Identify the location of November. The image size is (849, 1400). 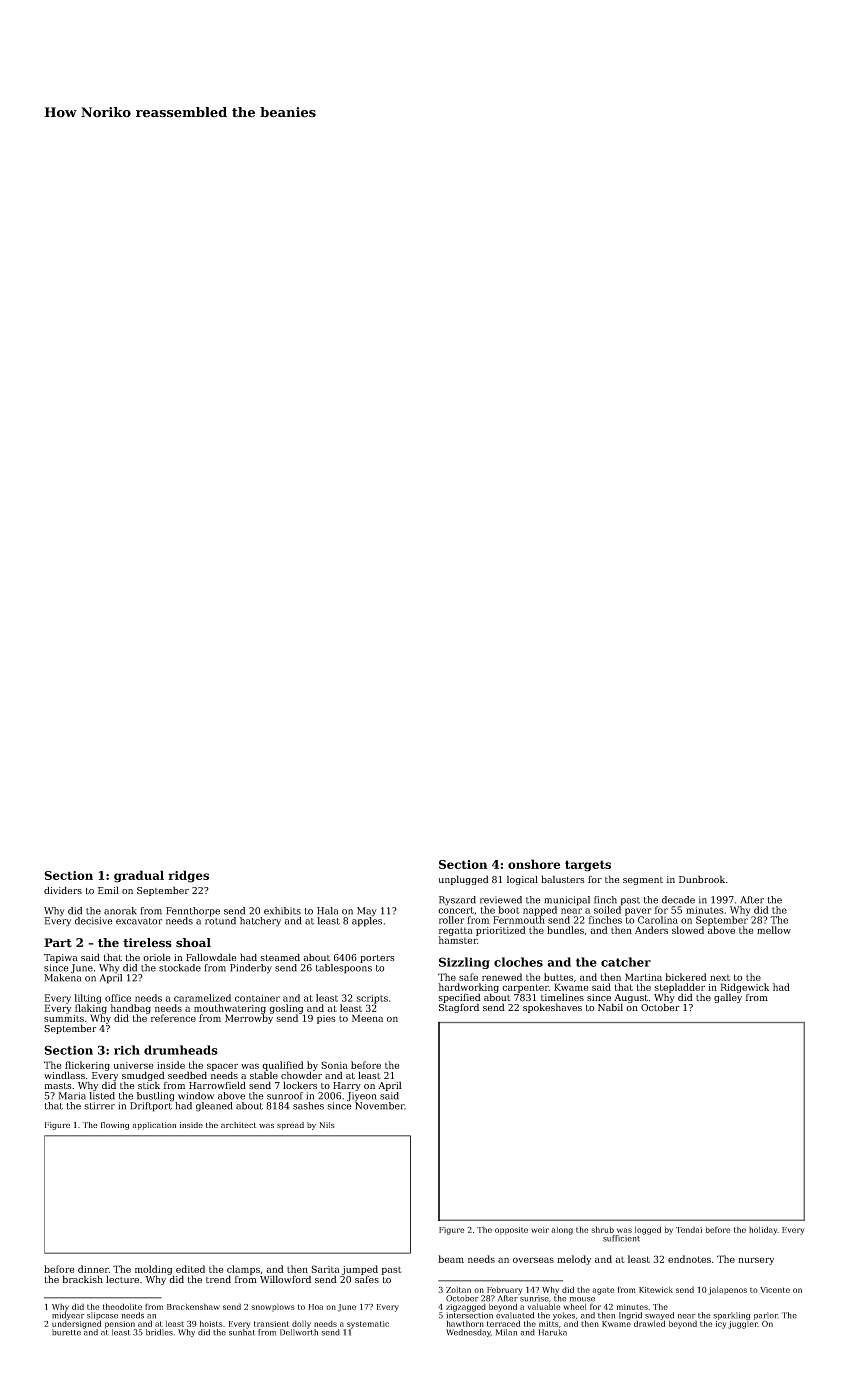
(379, 1106).
